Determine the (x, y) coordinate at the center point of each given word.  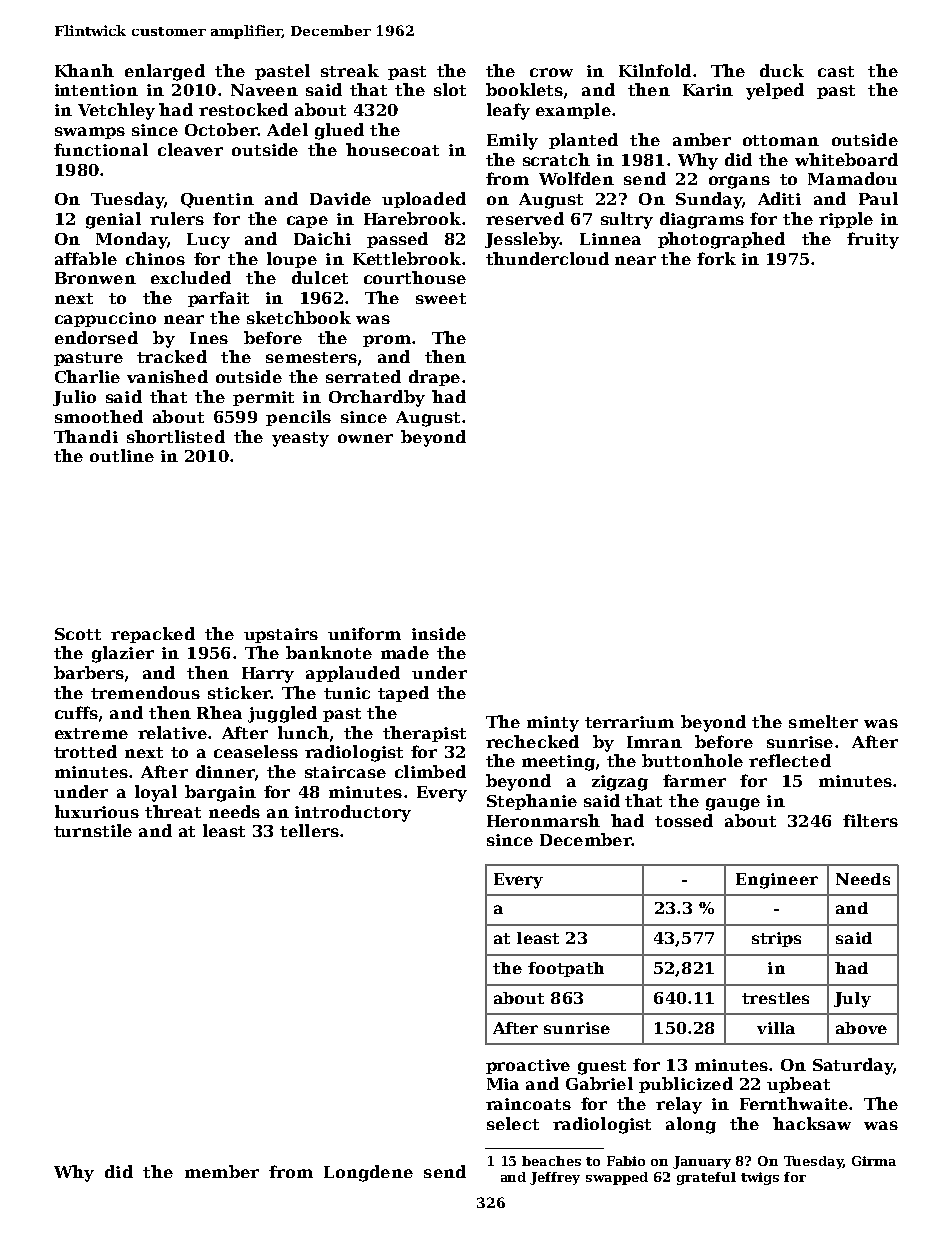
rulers (177, 218)
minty (553, 724)
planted (583, 141)
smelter (823, 721)
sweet (441, 298)
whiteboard (846, 159)
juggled (282, 714)
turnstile (93, 830)
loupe (292, 260)
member (222, 1171)
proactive (528, 1066)
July (852, 1000)
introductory (353, 813)
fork (716, 258)
